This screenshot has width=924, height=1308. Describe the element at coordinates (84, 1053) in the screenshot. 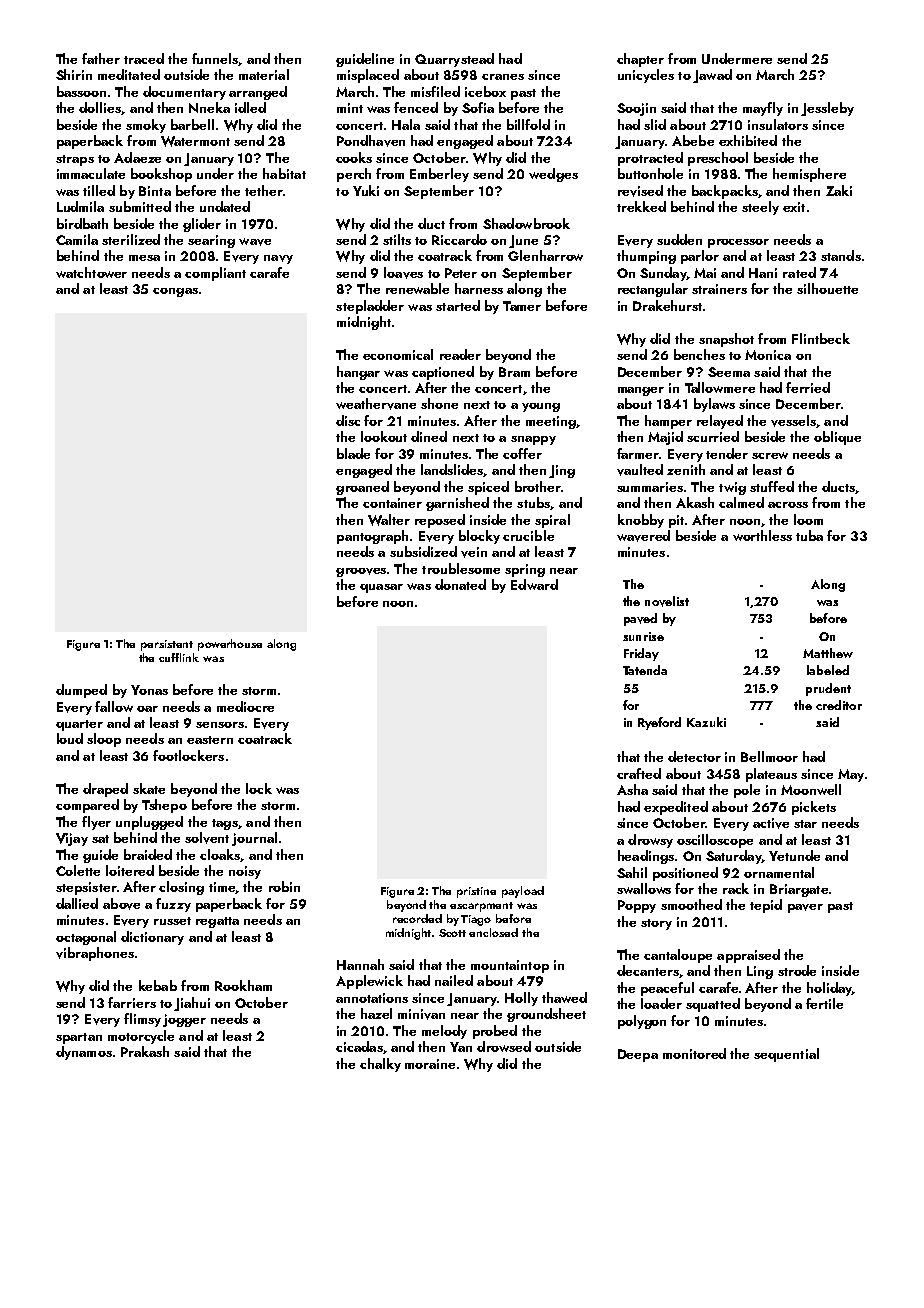

I see `dynamos` at that location.
